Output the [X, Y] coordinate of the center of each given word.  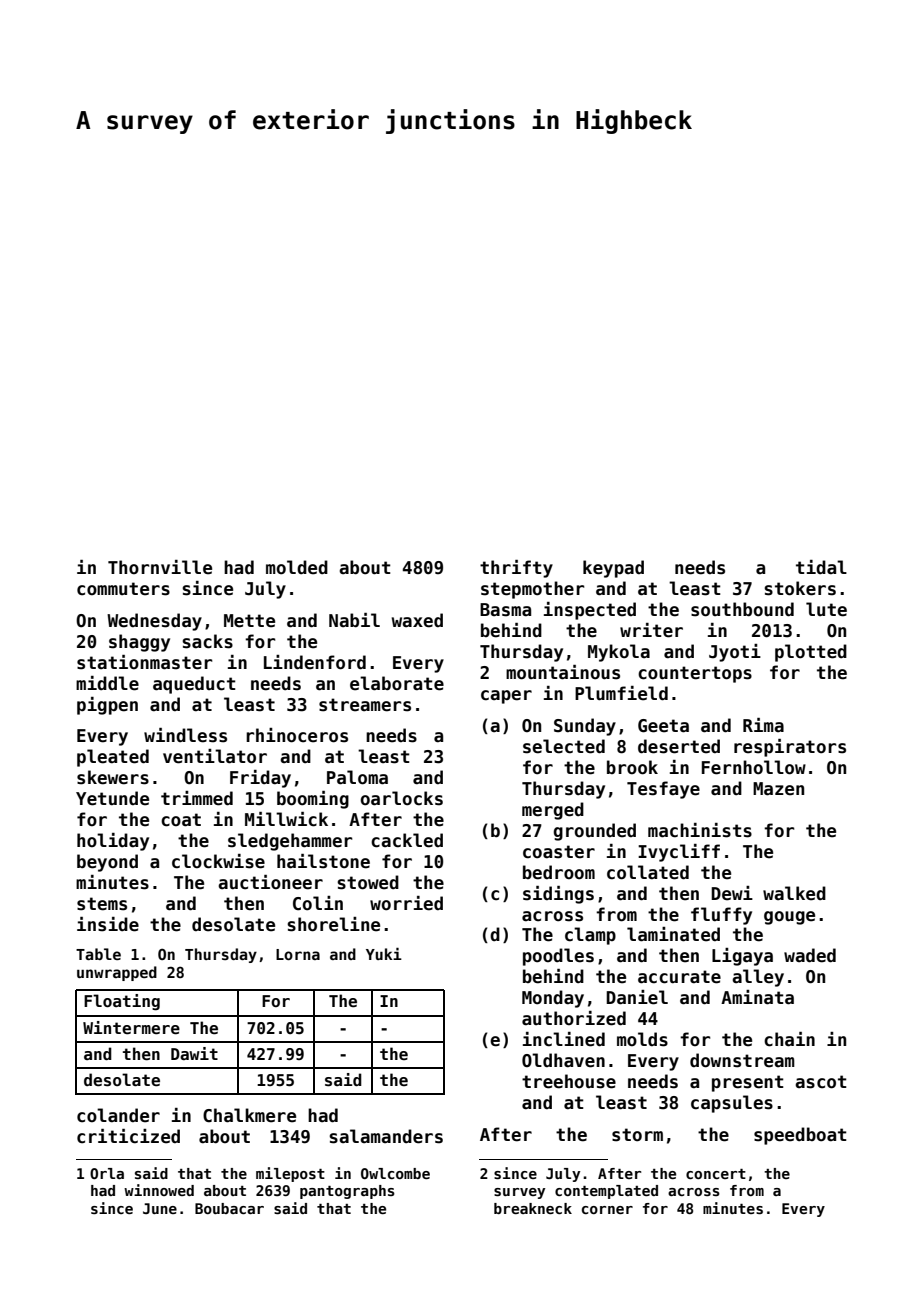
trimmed [197, 798]
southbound [742, 609]
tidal [821, 567]
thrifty [516, 569]
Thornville [160, 567]
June [160, 1208]
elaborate [397, 683]
